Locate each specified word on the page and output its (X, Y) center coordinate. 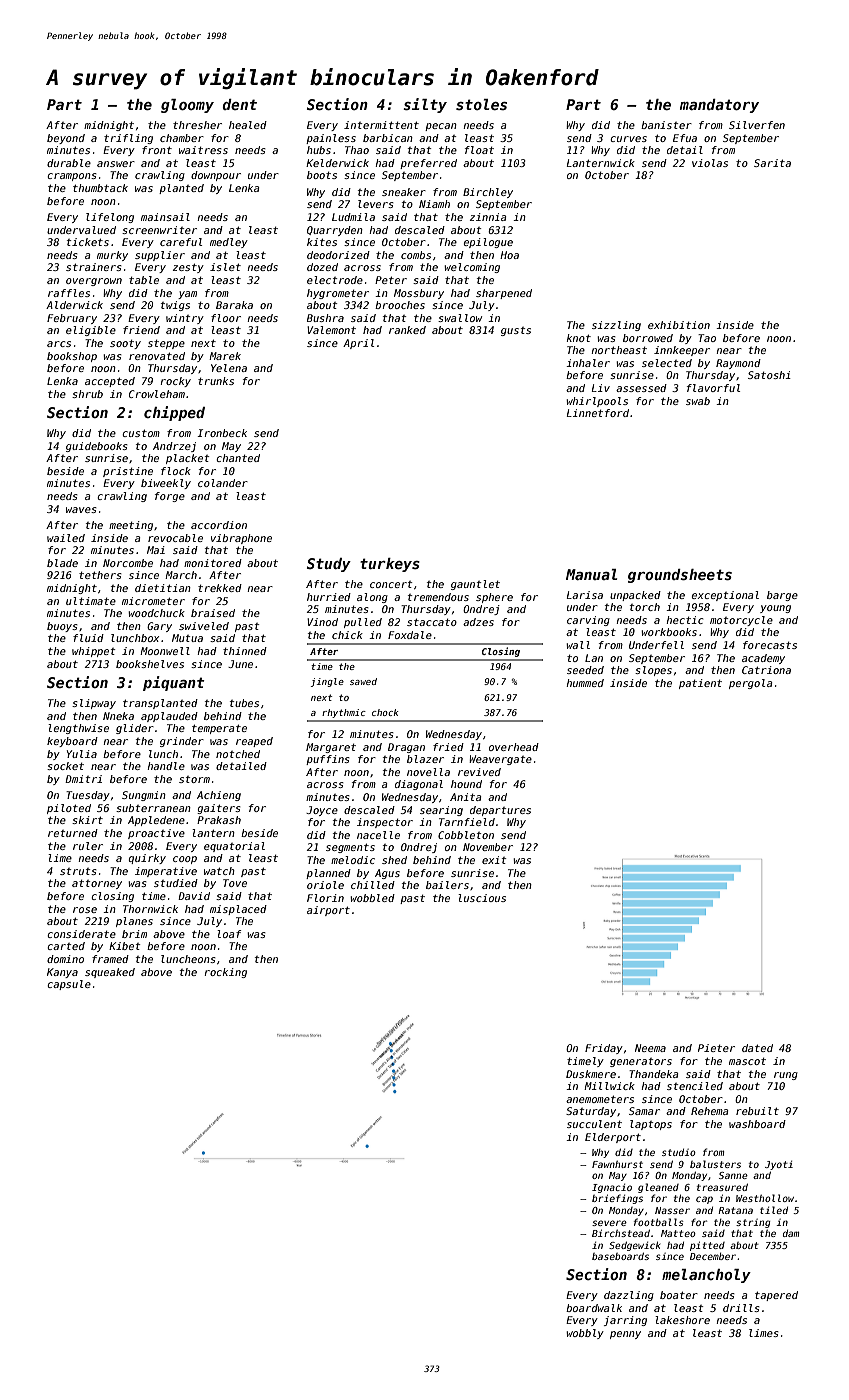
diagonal (419, 785)
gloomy (187, 106)
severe (609, 1223)
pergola (750, 684)
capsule (69, 985)
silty (425, 105)
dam (791, 1233)
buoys (62, 627)
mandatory (719, 106)
